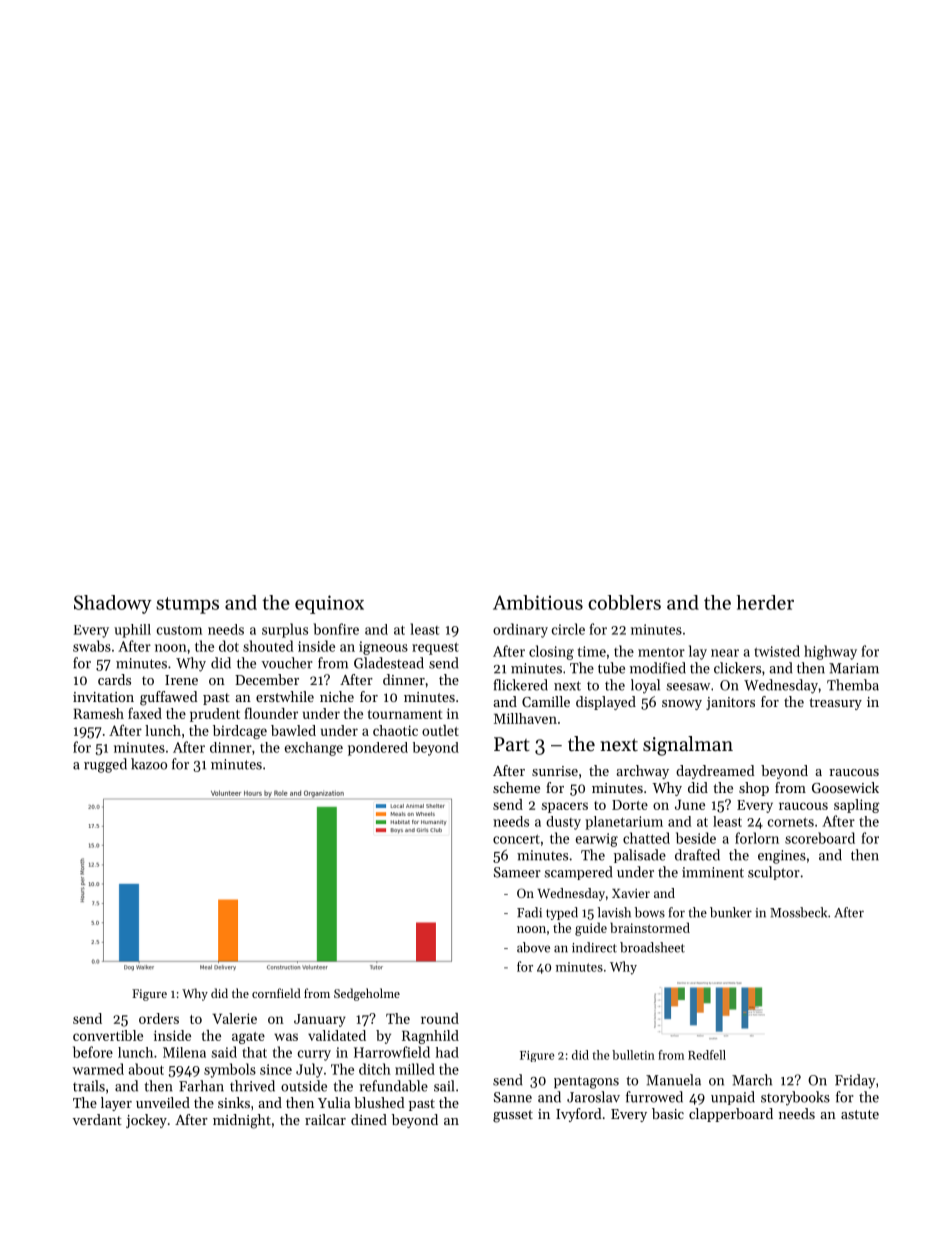 The height and width of the screenshot is (1233, 952). I want to click on before, so click(93, 1052).
